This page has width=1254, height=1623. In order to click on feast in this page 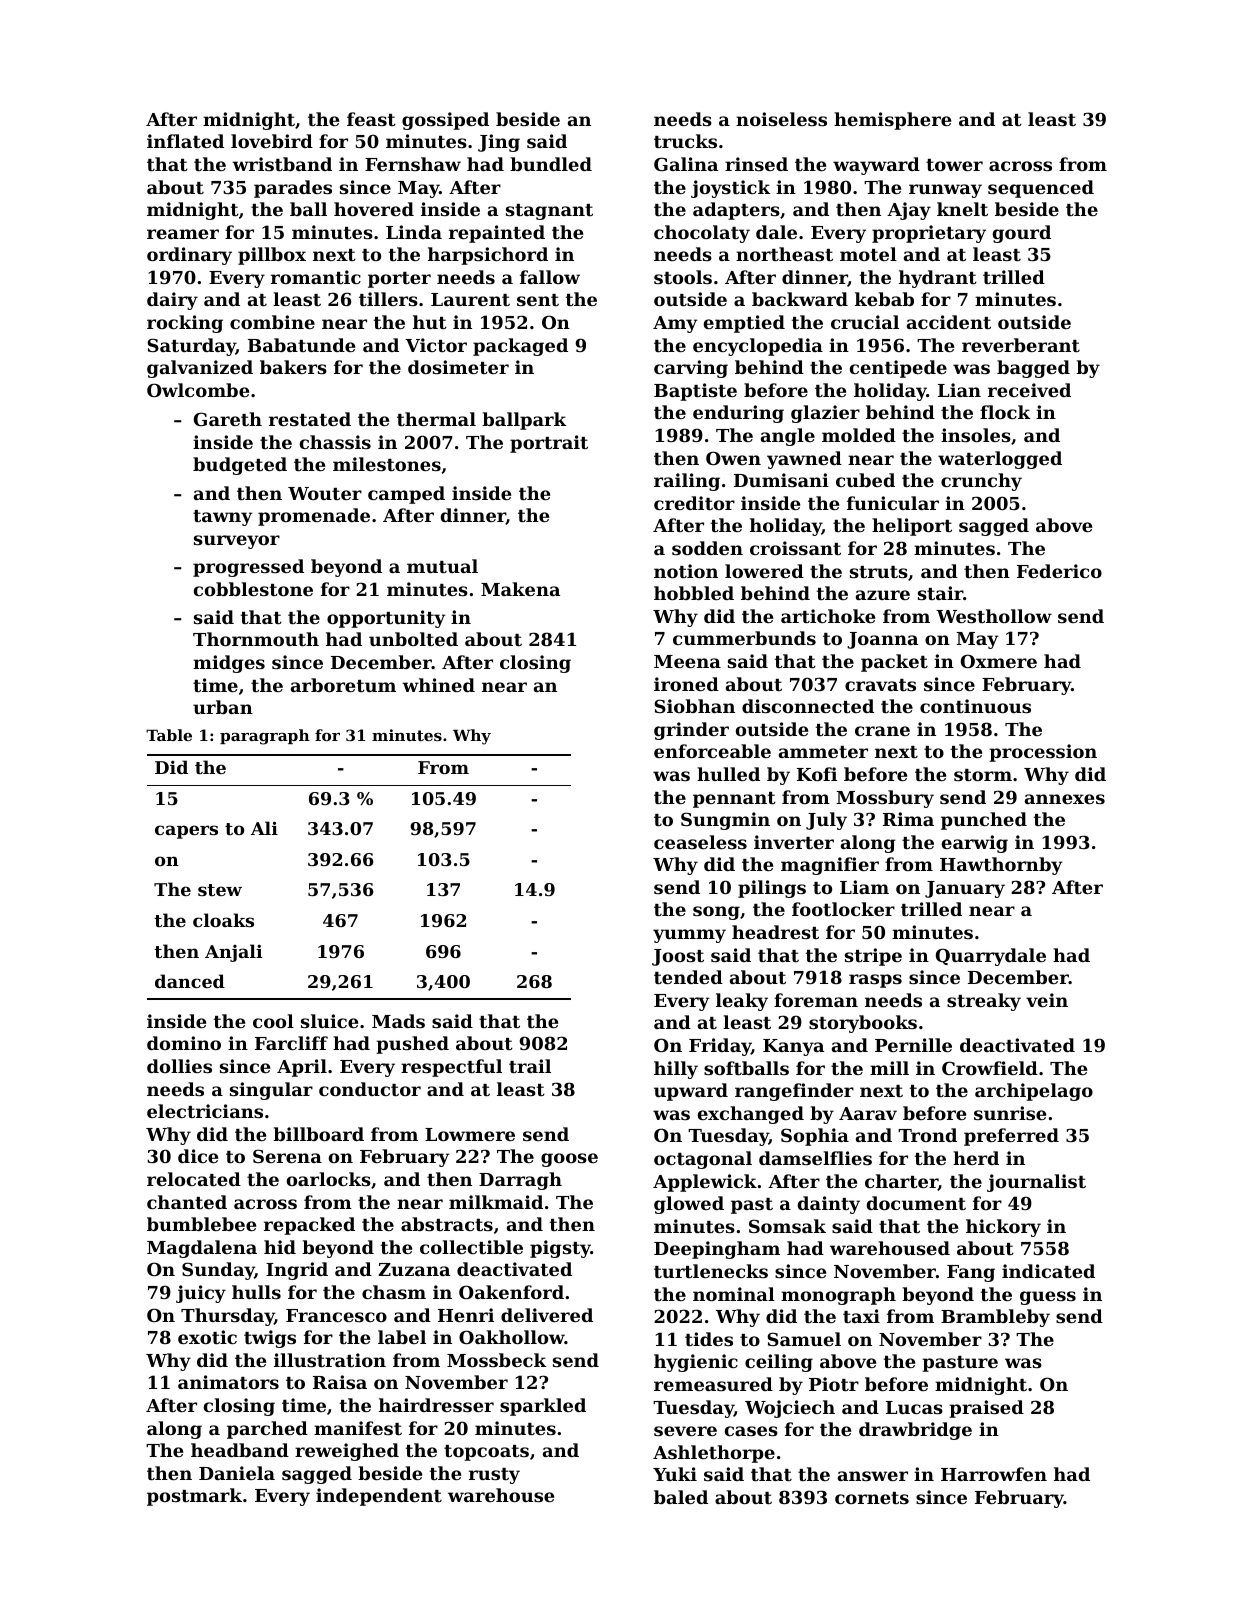, I will do `click(371, 119)`.
